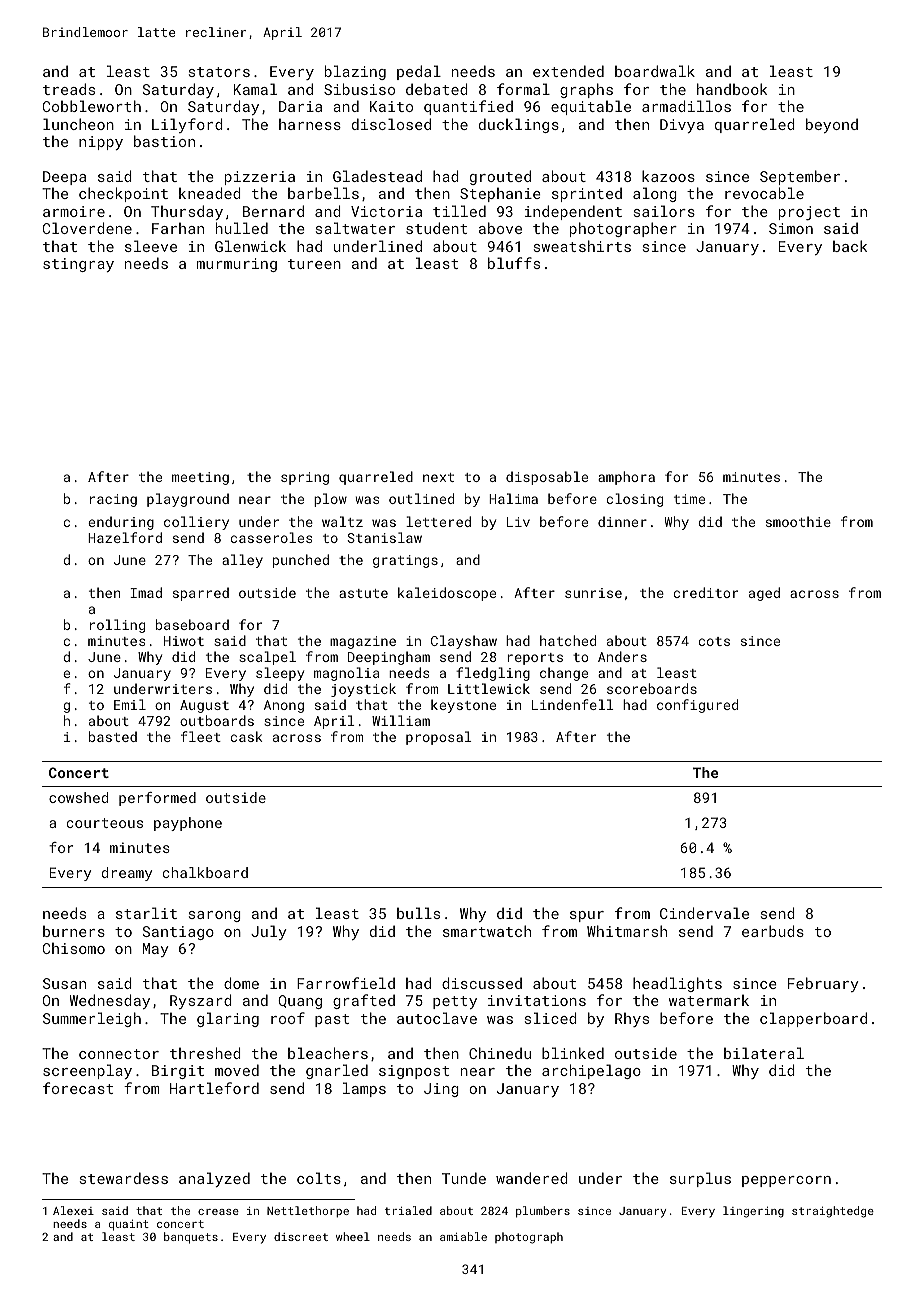 This screenshot has height=1308, width=924. I want to click on alley, so click(242, 561).
